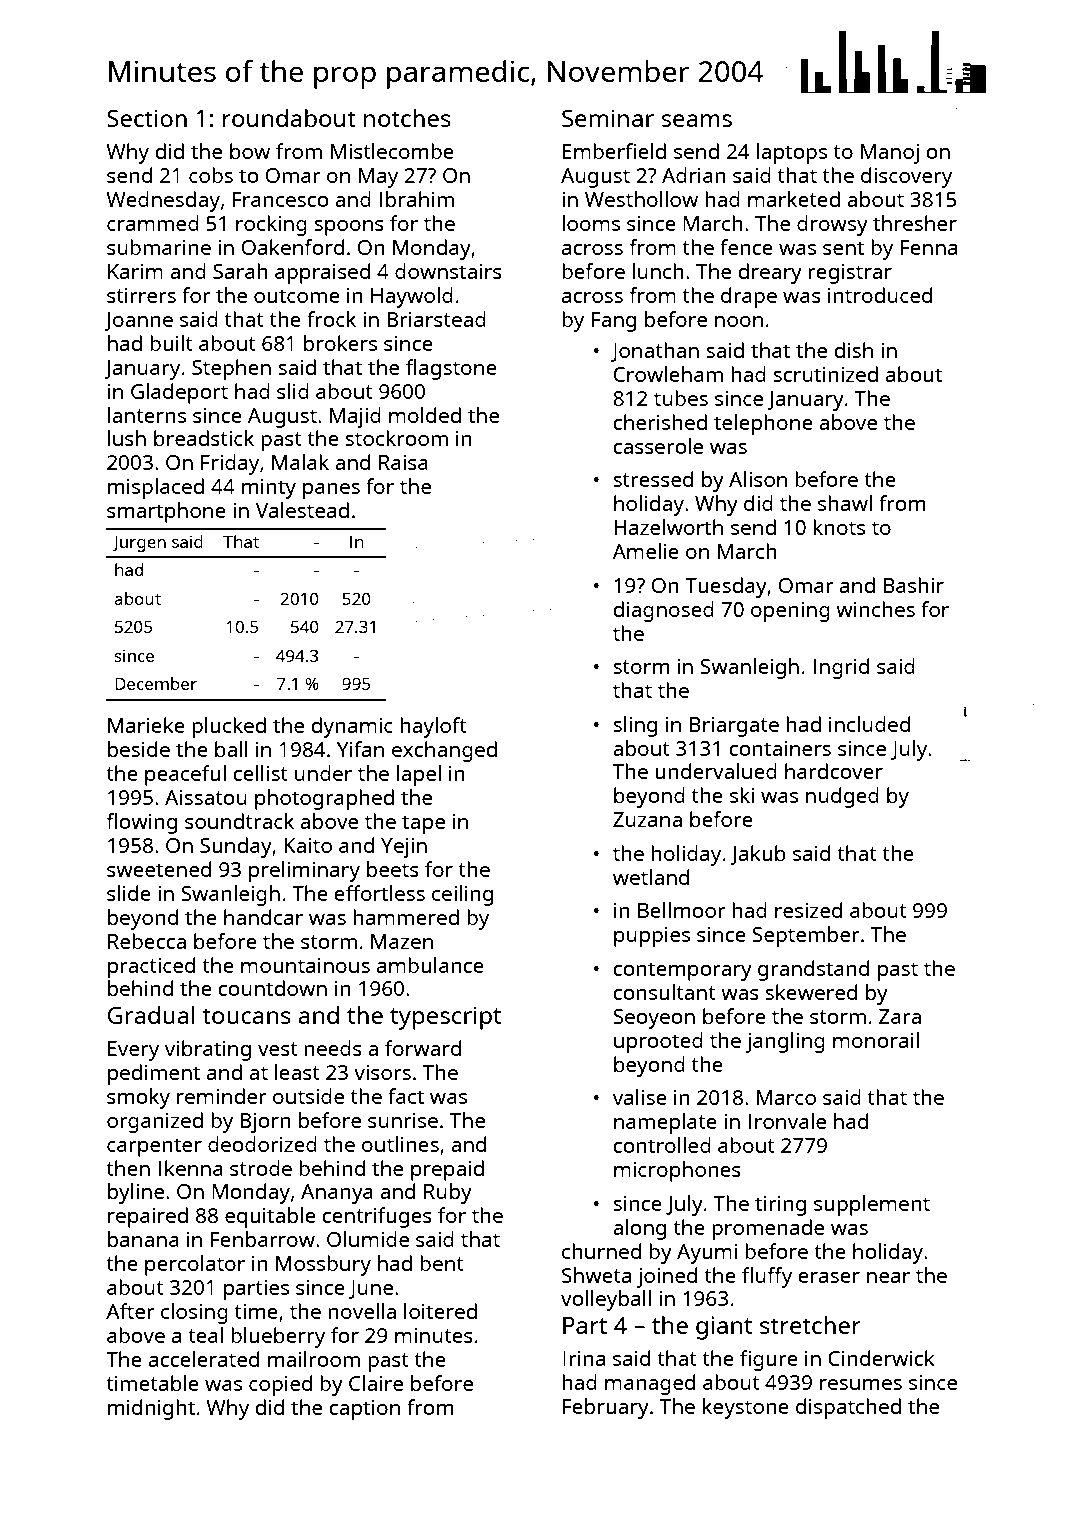 The height and width of the document is (1514, 1066). What do you see at coordinates (608, 118) in the document?
I see `Seminar` at bounding box center [608, 118].
